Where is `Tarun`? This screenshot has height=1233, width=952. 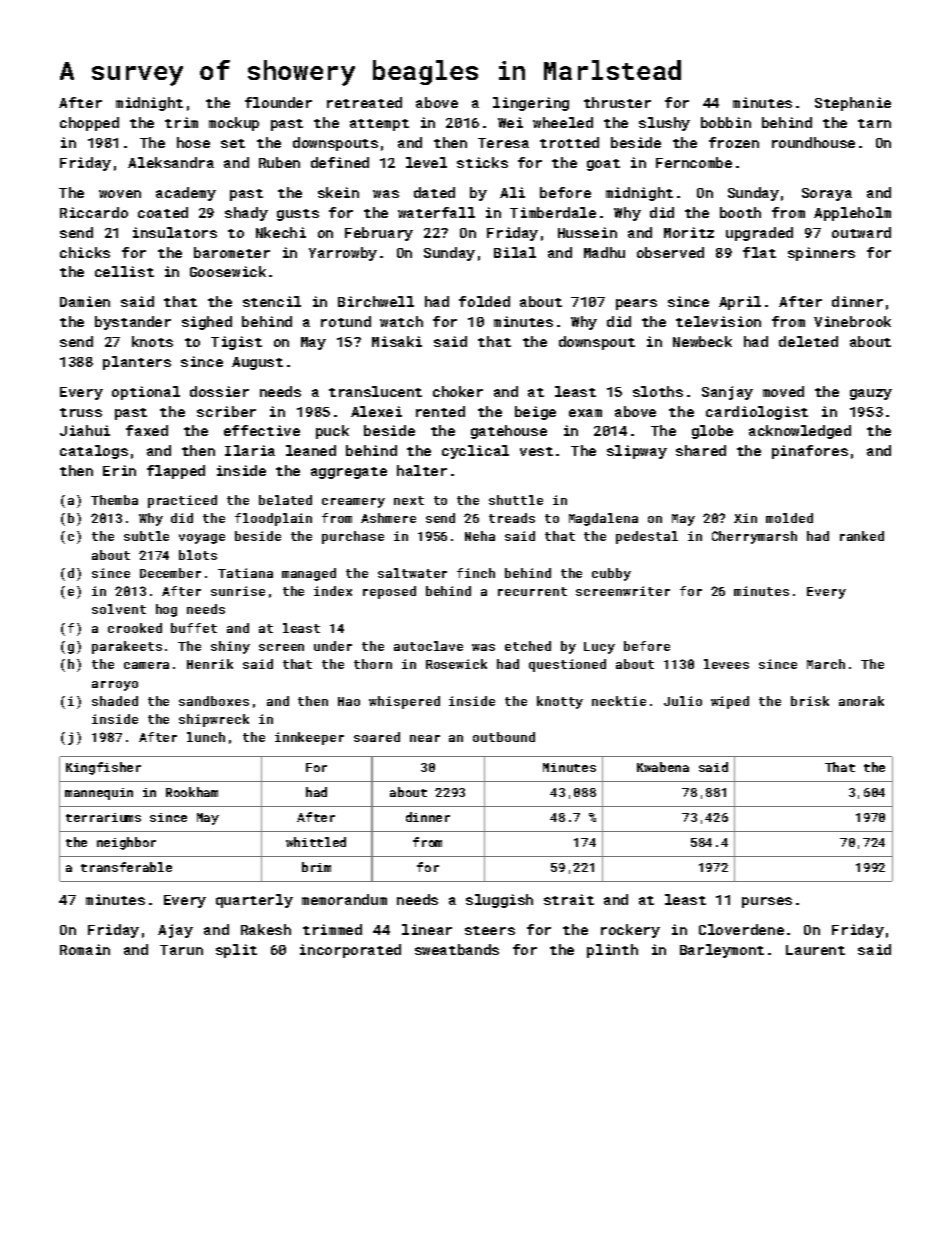 Tarun is located at coordinates (181, 950).
